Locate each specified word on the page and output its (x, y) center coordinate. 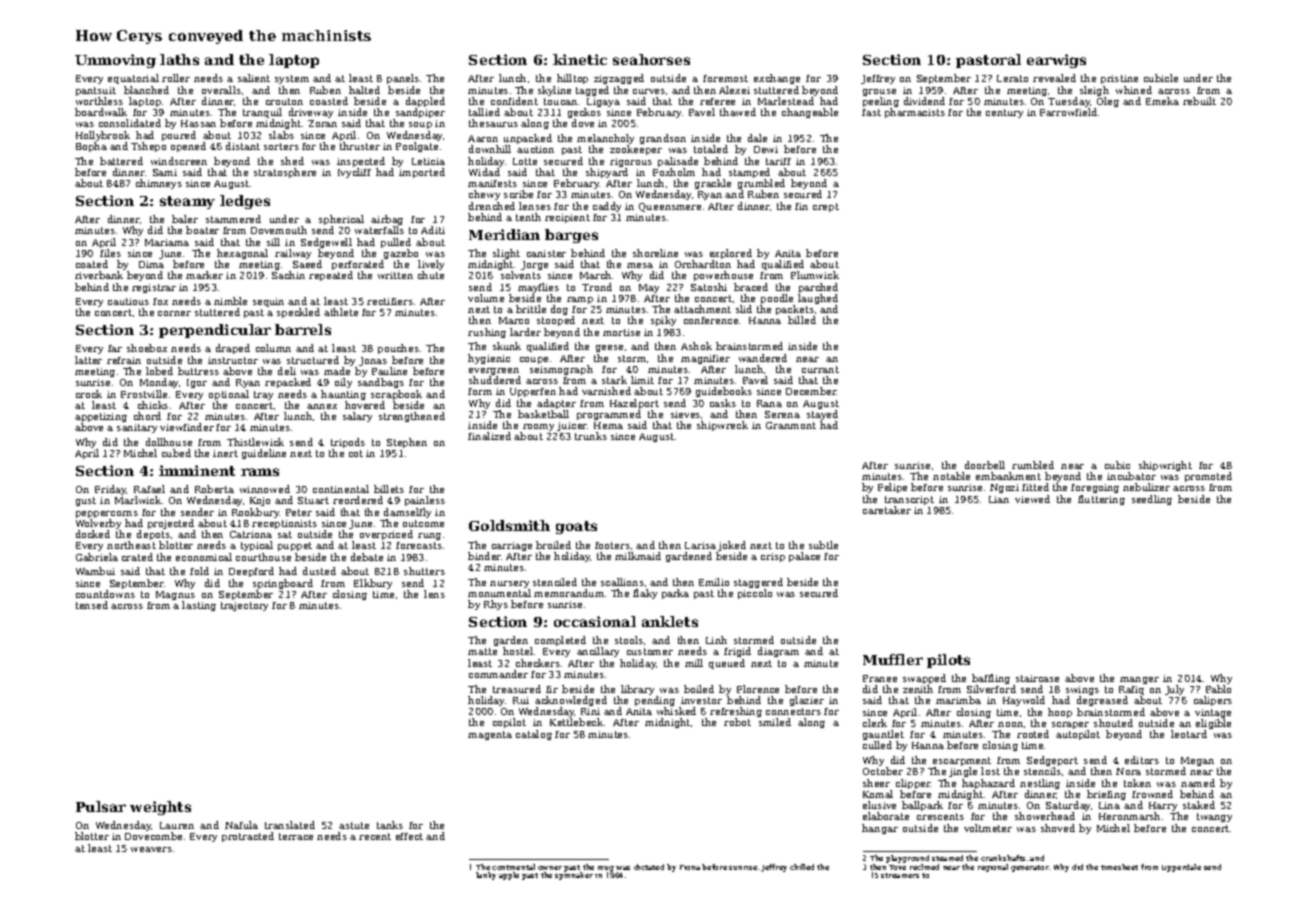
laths (179, 59)
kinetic (580, 59)
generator (1030, 868)
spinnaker (574, 876)
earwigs (1056, 61)
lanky (486, 876)
